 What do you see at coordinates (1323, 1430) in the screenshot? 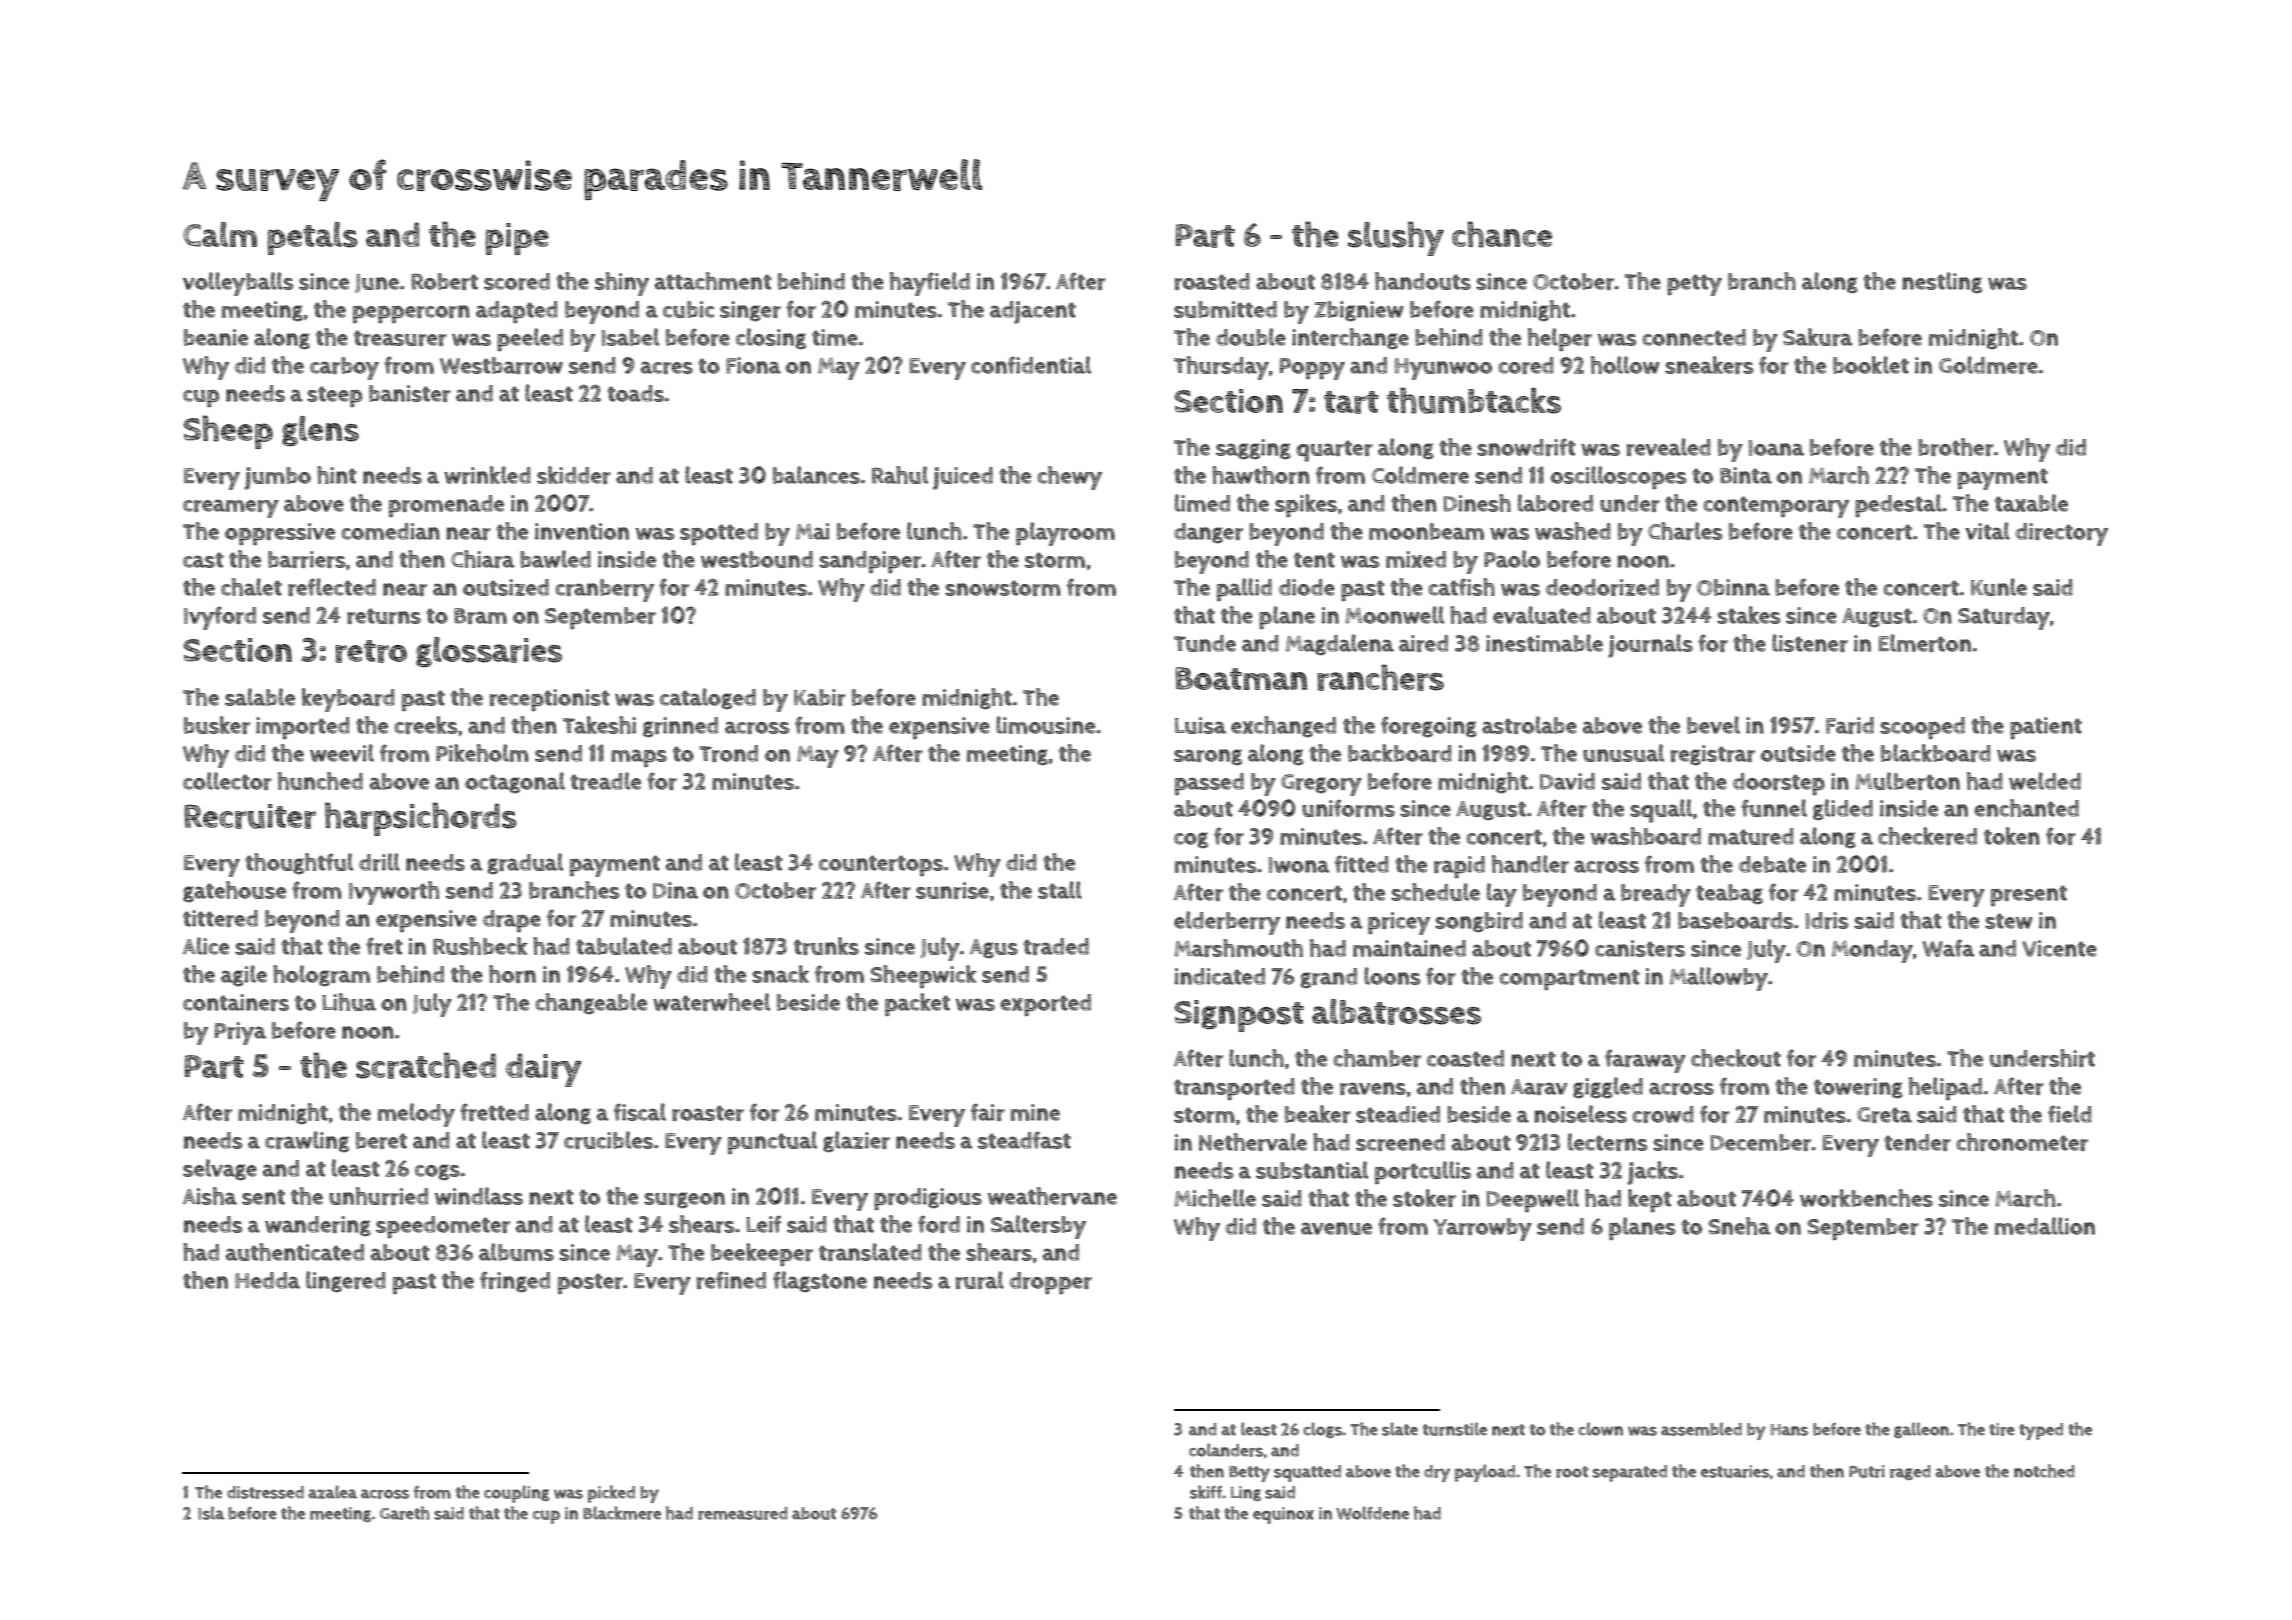
I see `clogs` at bounding box center [1323, 1430].
